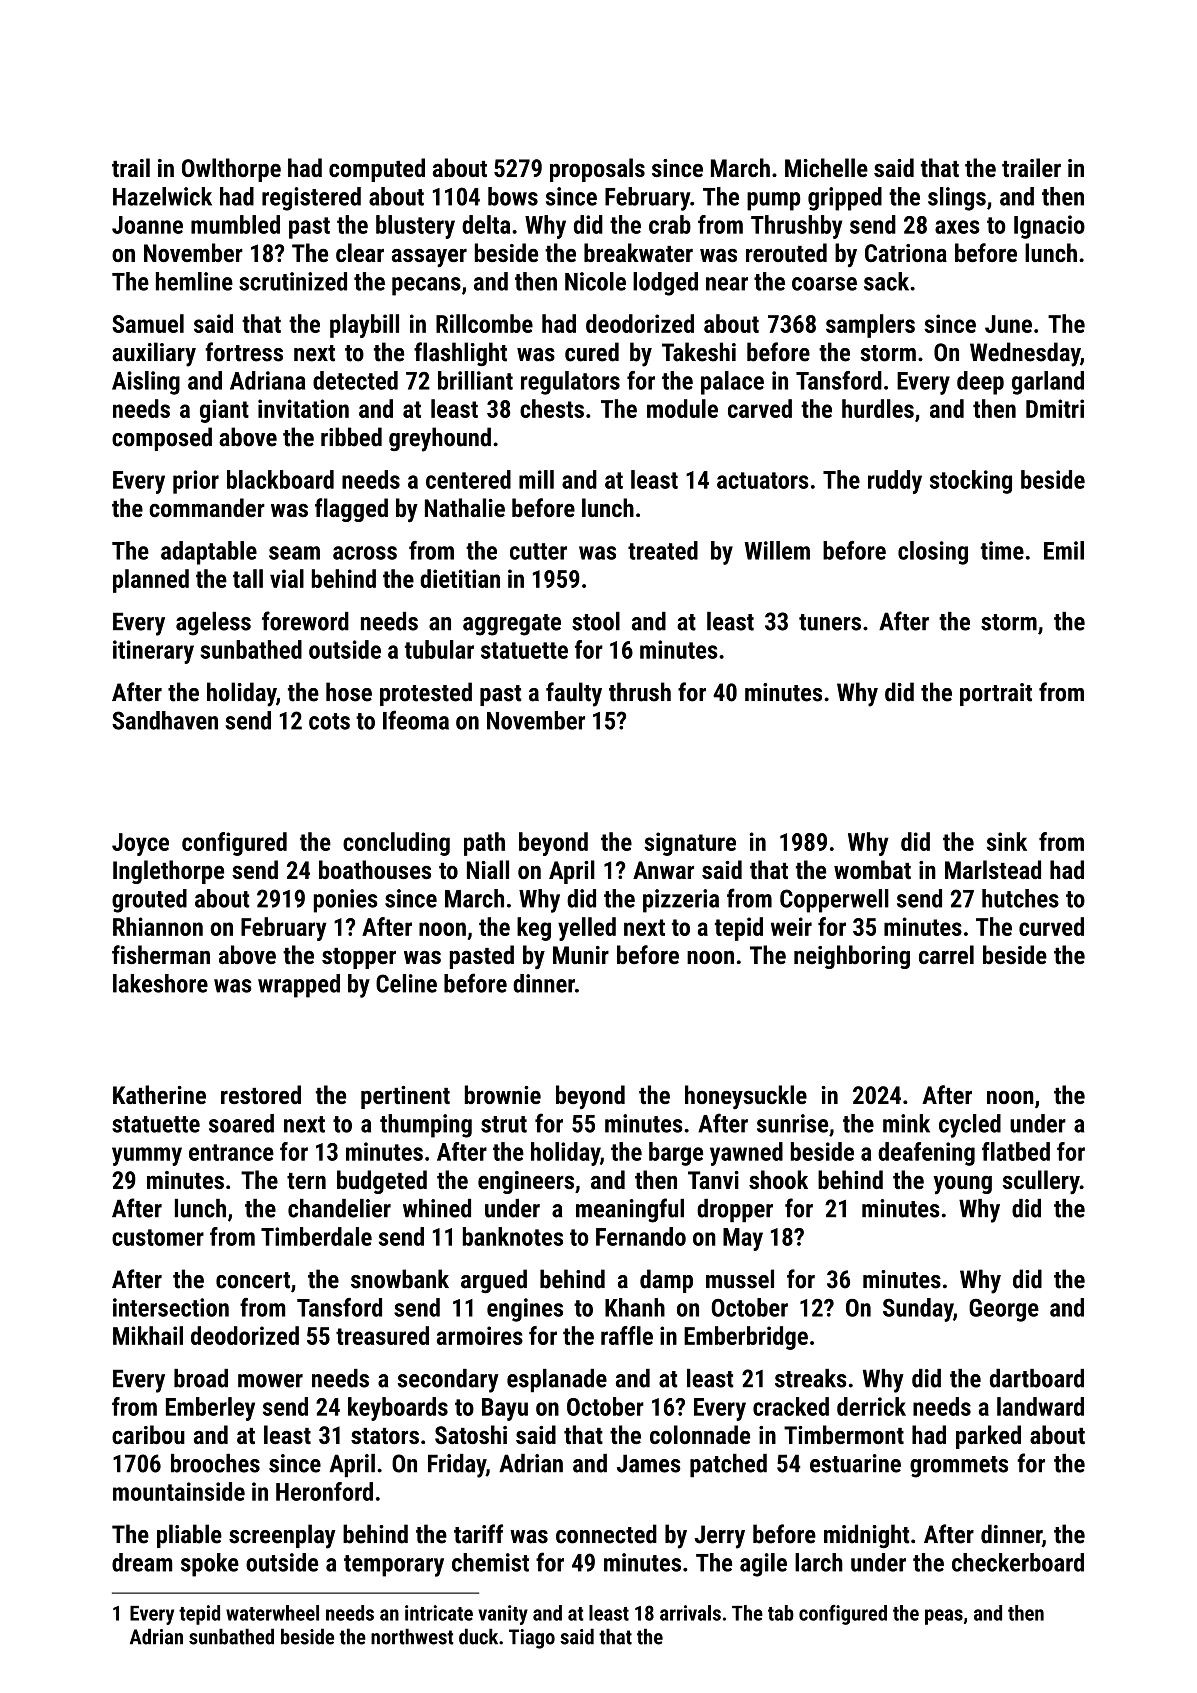 This page has width=1197, height=1693. What do you see at coordinates (996, 694) in the page?
I see `portrait` at bounding box center [996, 694].
